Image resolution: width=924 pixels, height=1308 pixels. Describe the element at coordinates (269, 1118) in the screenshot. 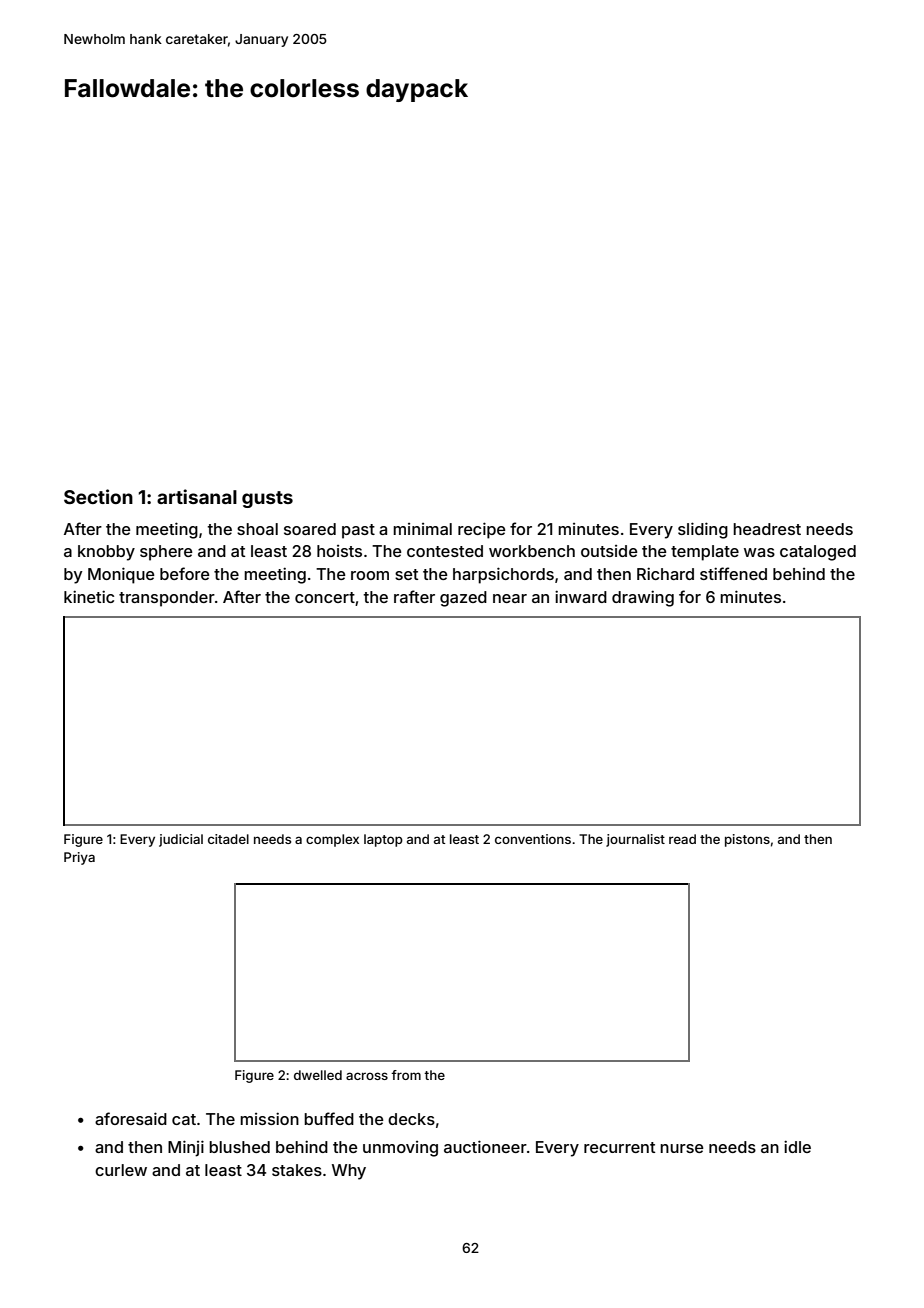

I see `mission` at that location.
